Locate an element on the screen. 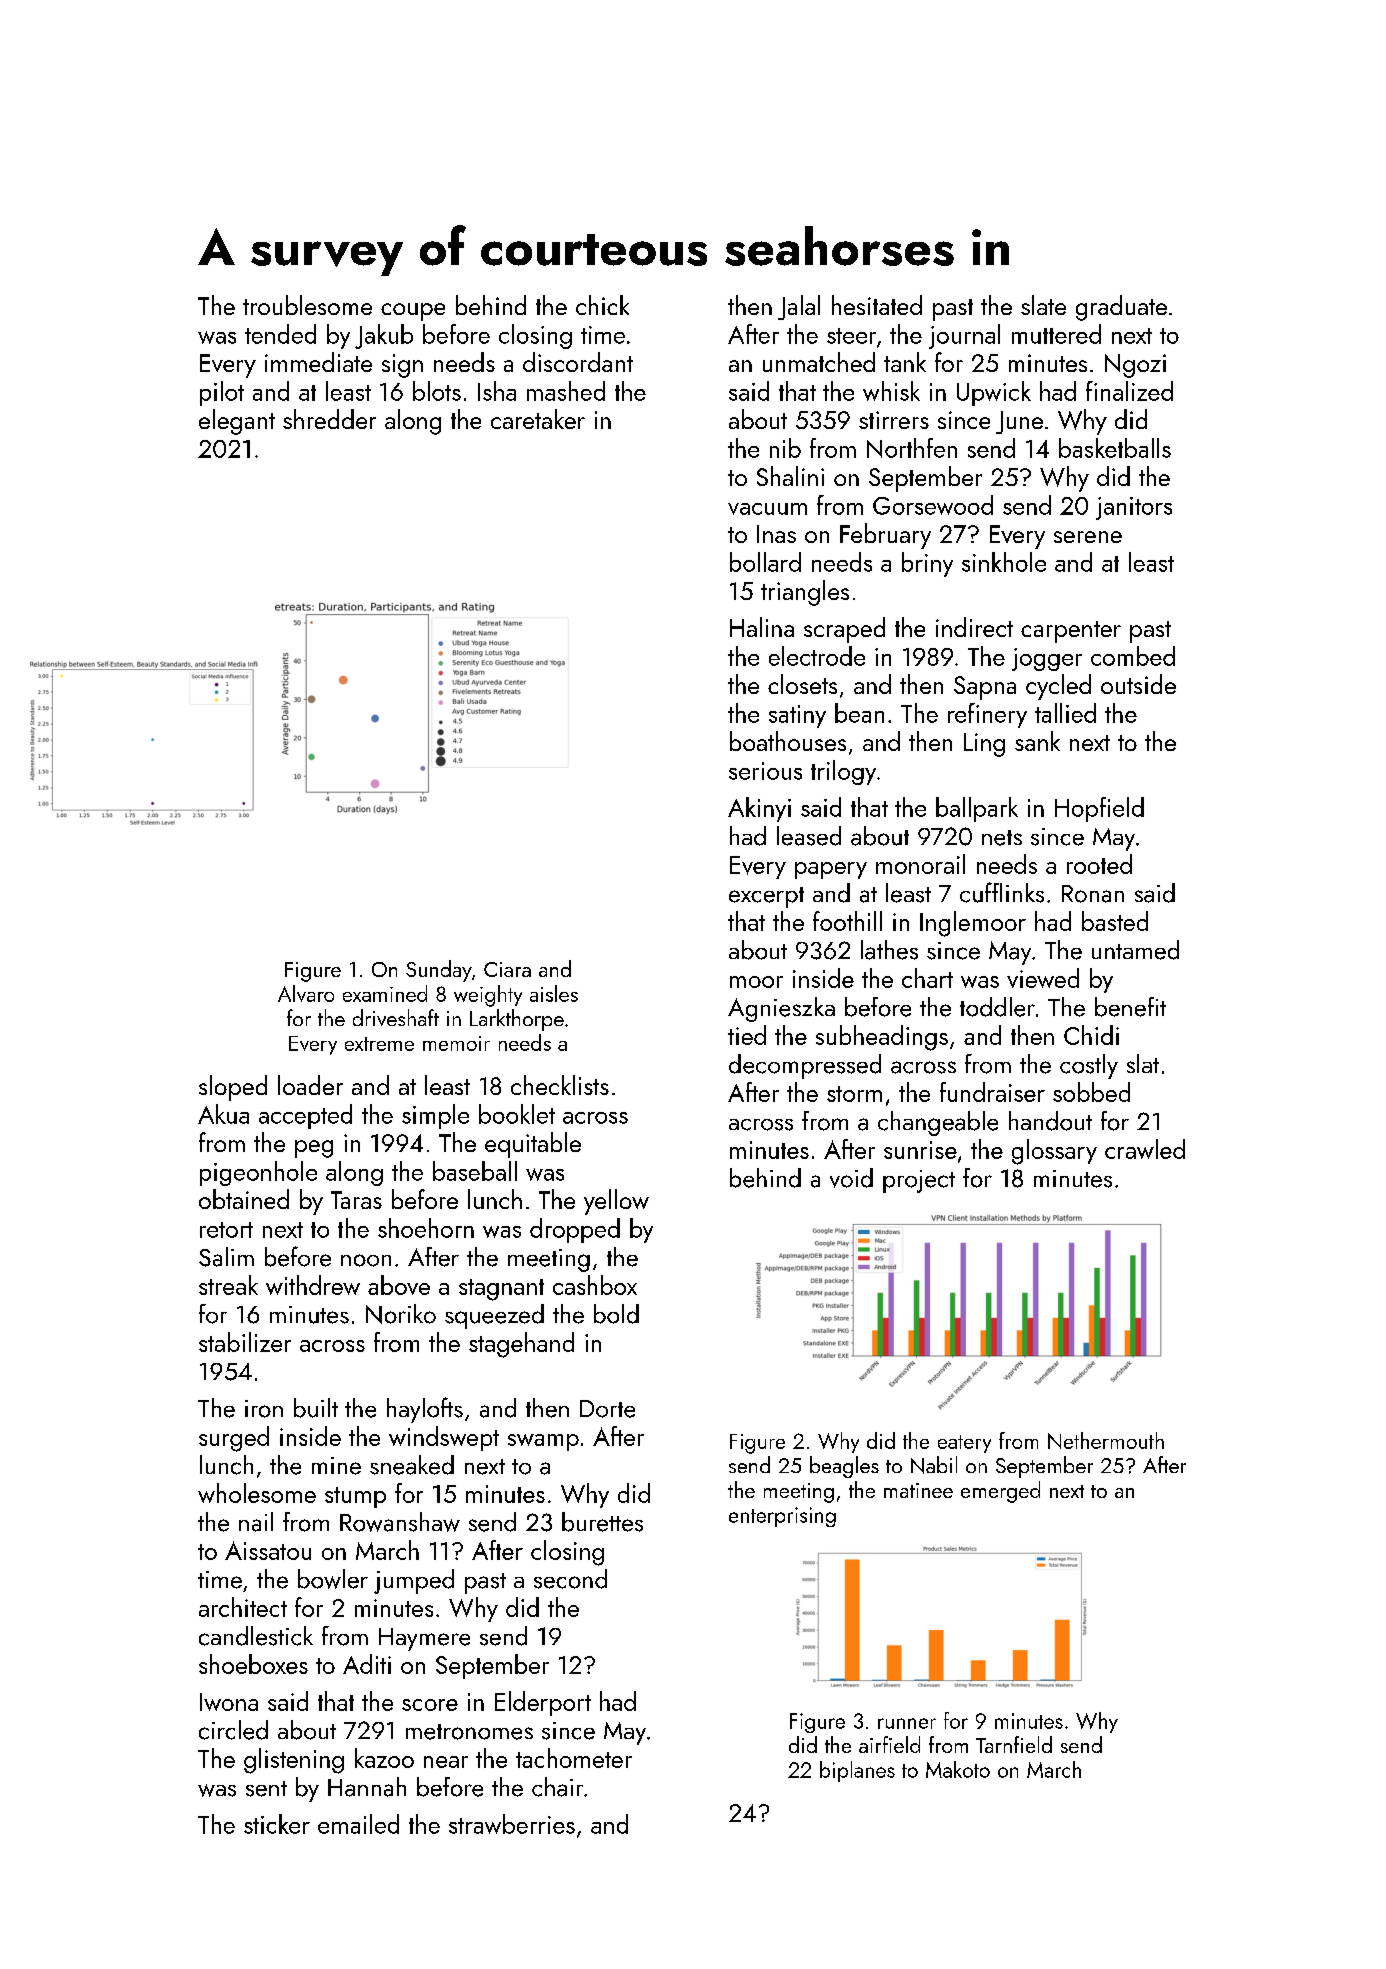  graduate is located at coordinates (1121, 308).
